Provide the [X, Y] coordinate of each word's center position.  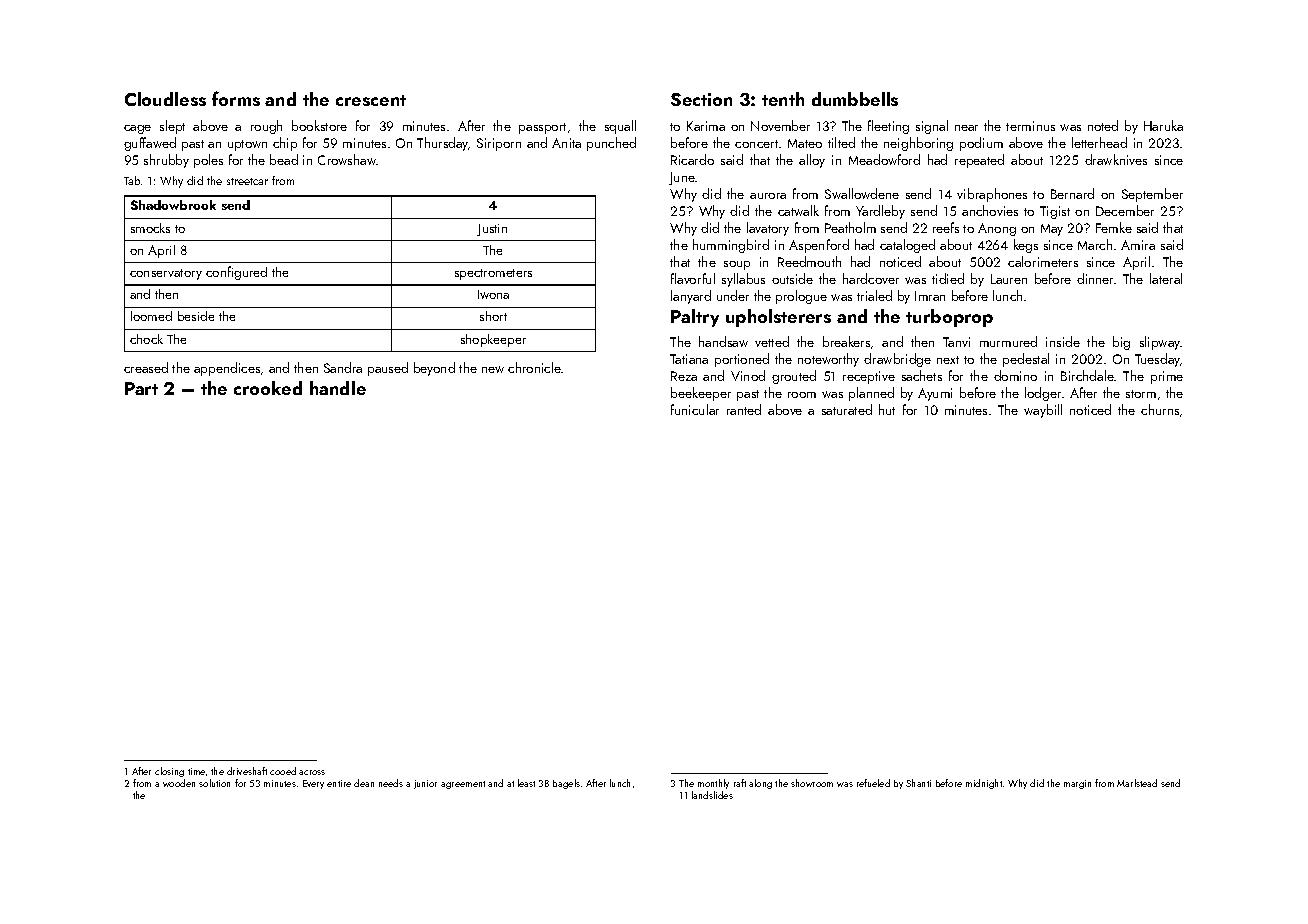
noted [1103, 125]
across [312, 772]
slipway [1160, 343]
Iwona [493, 294]
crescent [371, 100]
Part [141, 388]
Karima [706, 126]
